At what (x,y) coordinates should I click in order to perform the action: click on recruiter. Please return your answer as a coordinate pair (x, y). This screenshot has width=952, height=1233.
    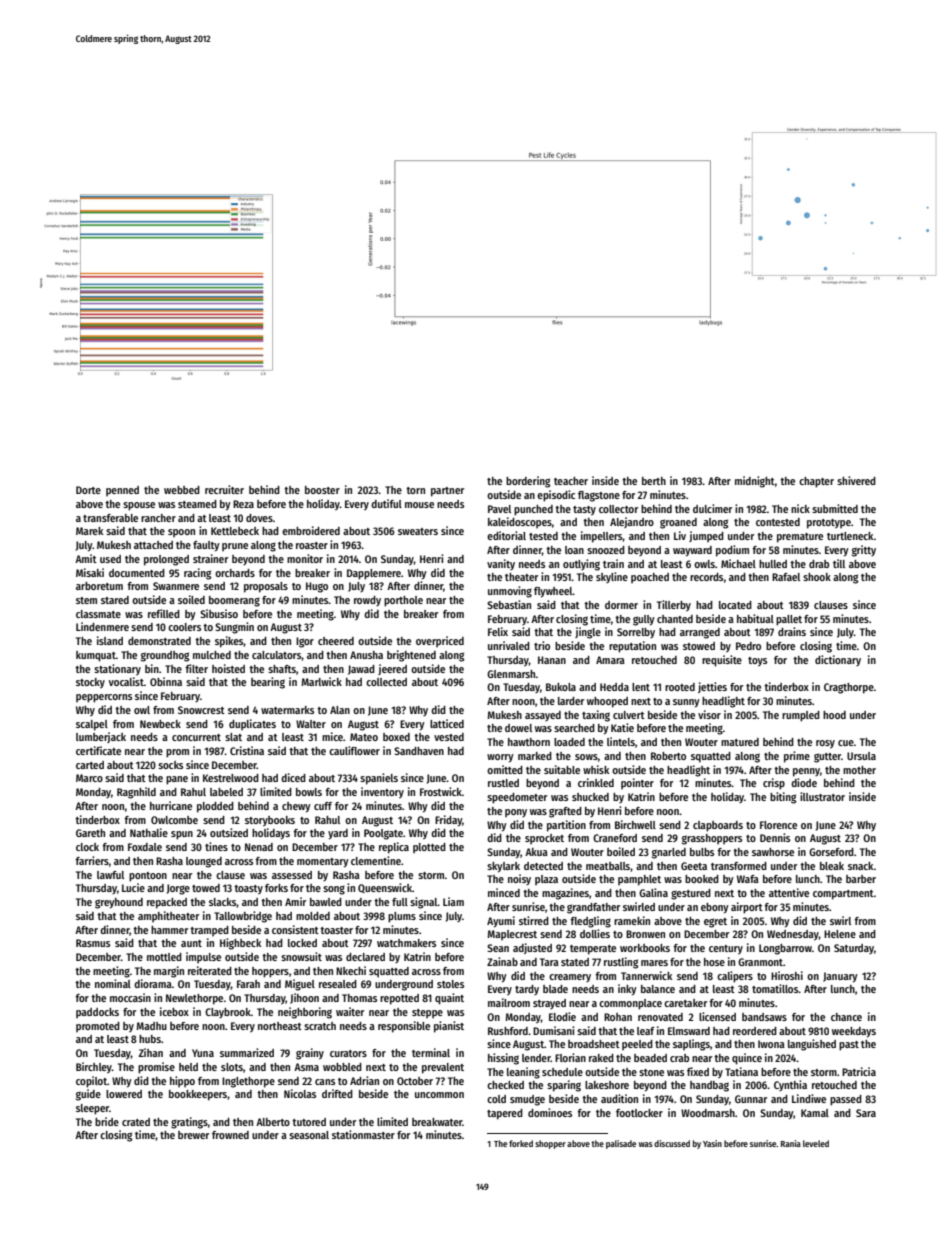
    Looking at the image, I should click on (224, 489).
